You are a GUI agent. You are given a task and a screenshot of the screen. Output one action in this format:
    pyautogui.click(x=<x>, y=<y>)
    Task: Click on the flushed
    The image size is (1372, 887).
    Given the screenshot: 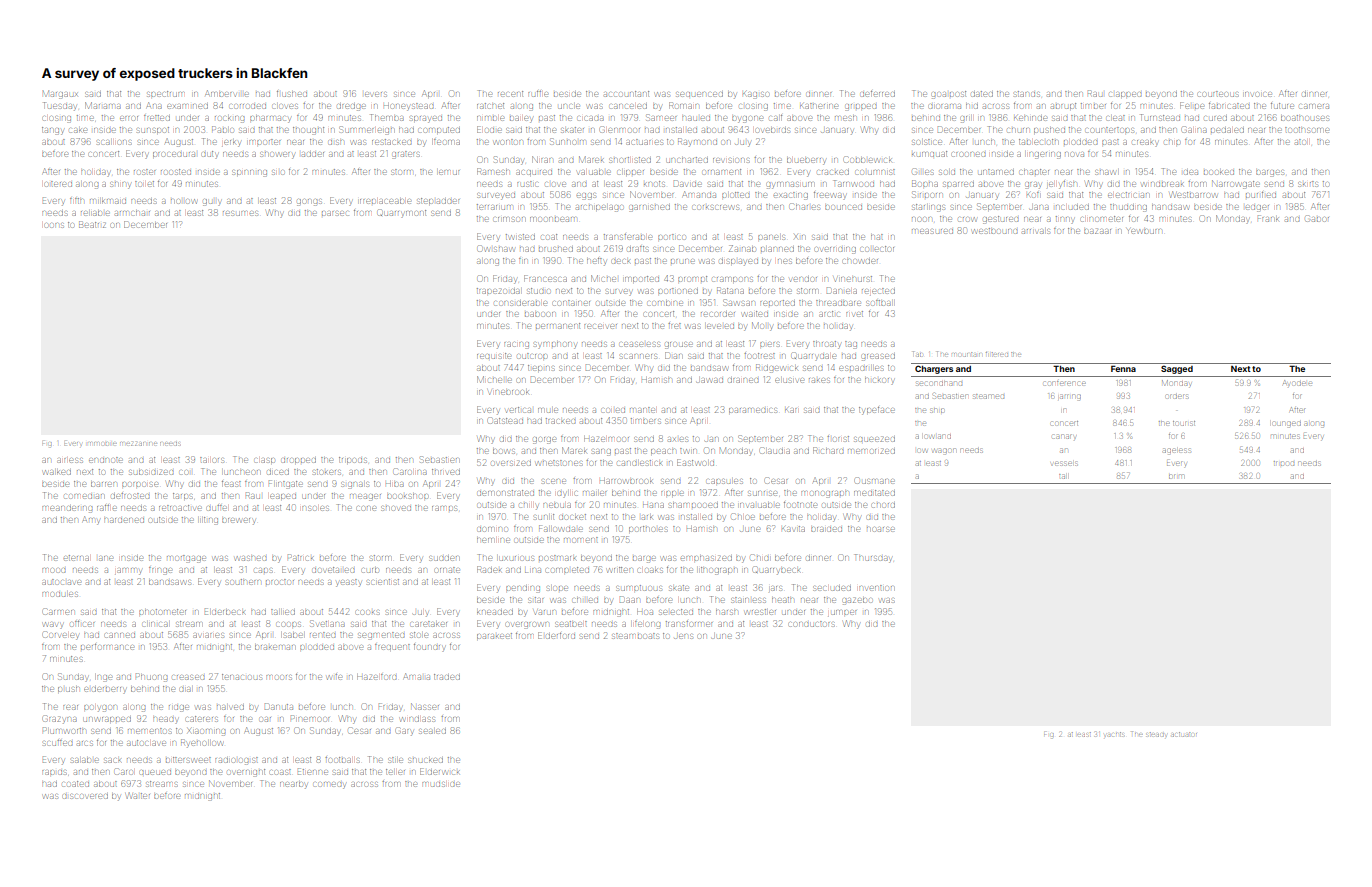 What is the action you would take?
    pyautogui.click(x=292, y=94)
